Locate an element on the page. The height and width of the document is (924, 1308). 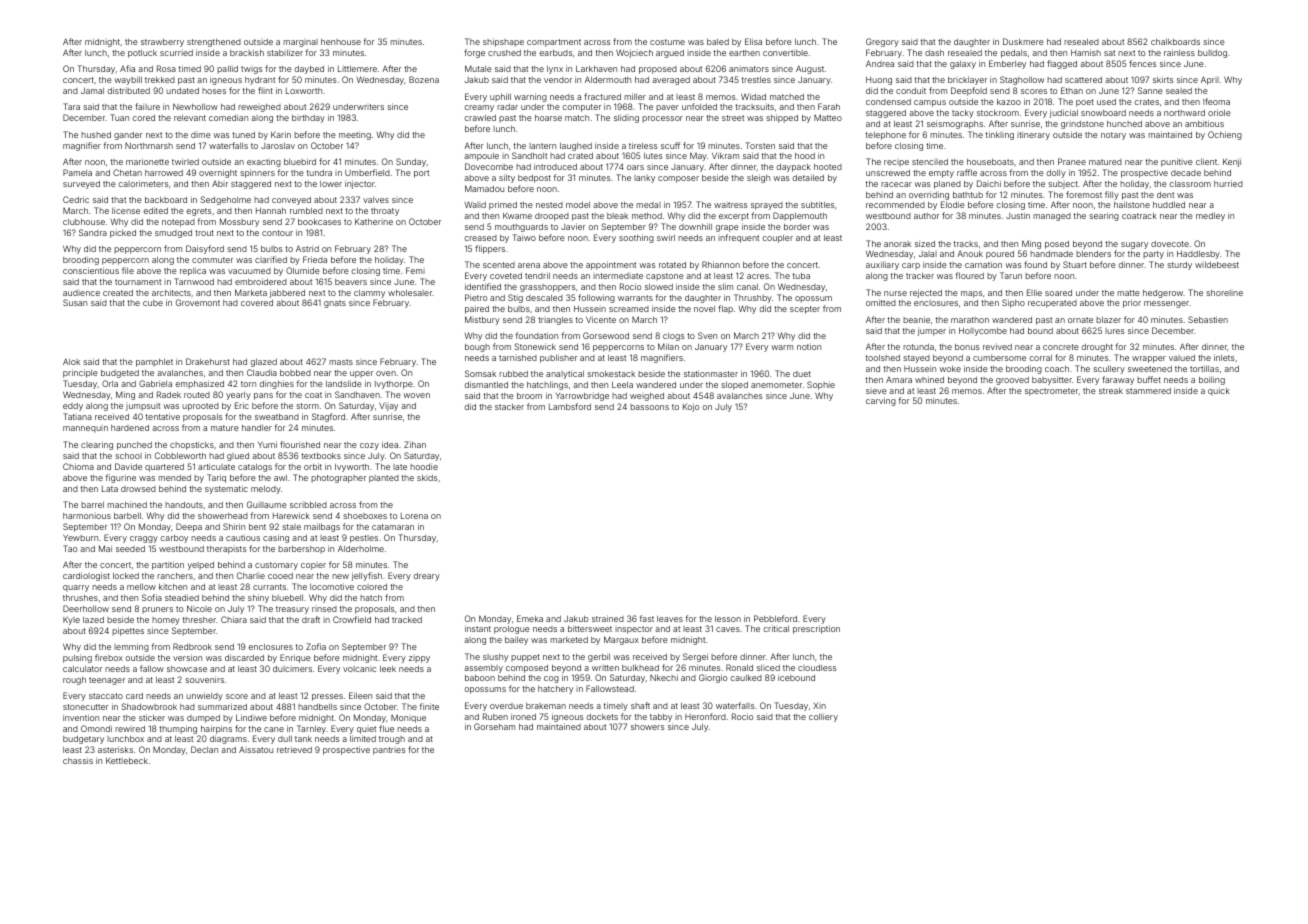
compartment is located at coordinates (554, 43).
